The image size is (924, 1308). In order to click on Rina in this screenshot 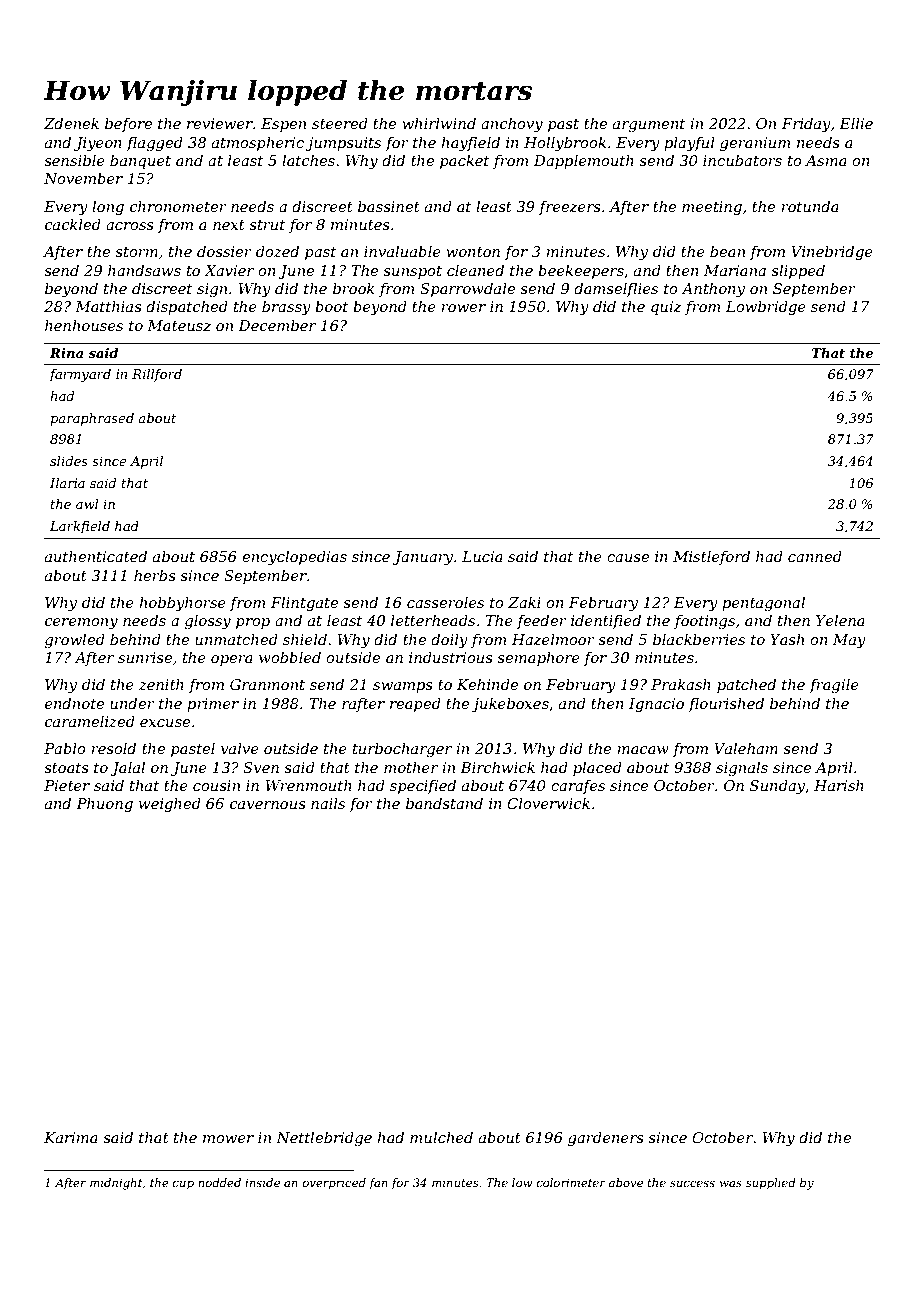, I will do `click(66, 353)`.
